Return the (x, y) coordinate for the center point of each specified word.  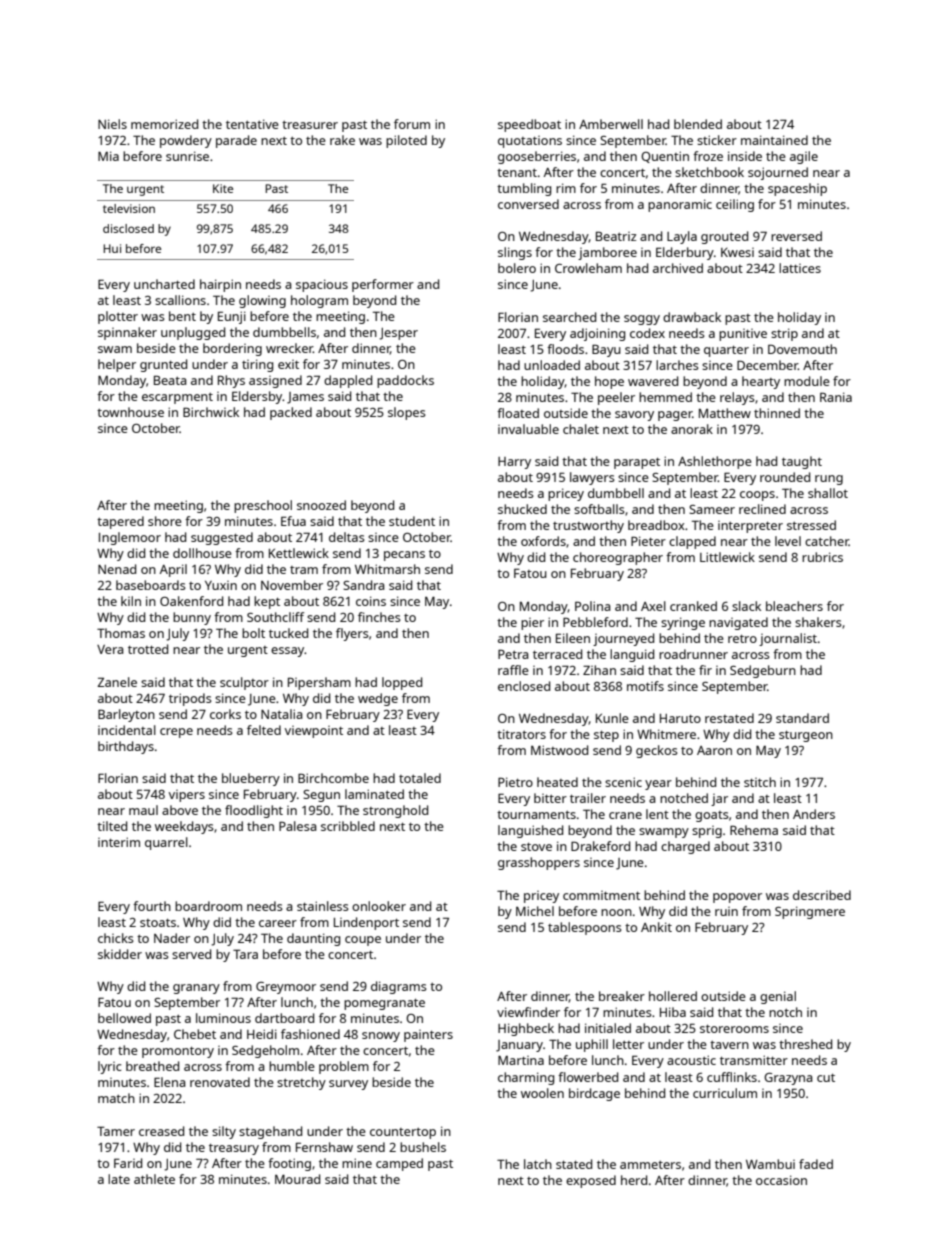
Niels (112, 124)
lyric (110, 1067)
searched (569, 317)
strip (784, 334)
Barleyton (126, 715)
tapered (120, 522)
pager (675, 416)
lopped (402, 683)
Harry (514, 463)
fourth (152, 906)
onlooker (379, 906)
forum (412, 124)
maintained (774, 140)
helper (117, 365)
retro (742, 638)
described (822, 895)
